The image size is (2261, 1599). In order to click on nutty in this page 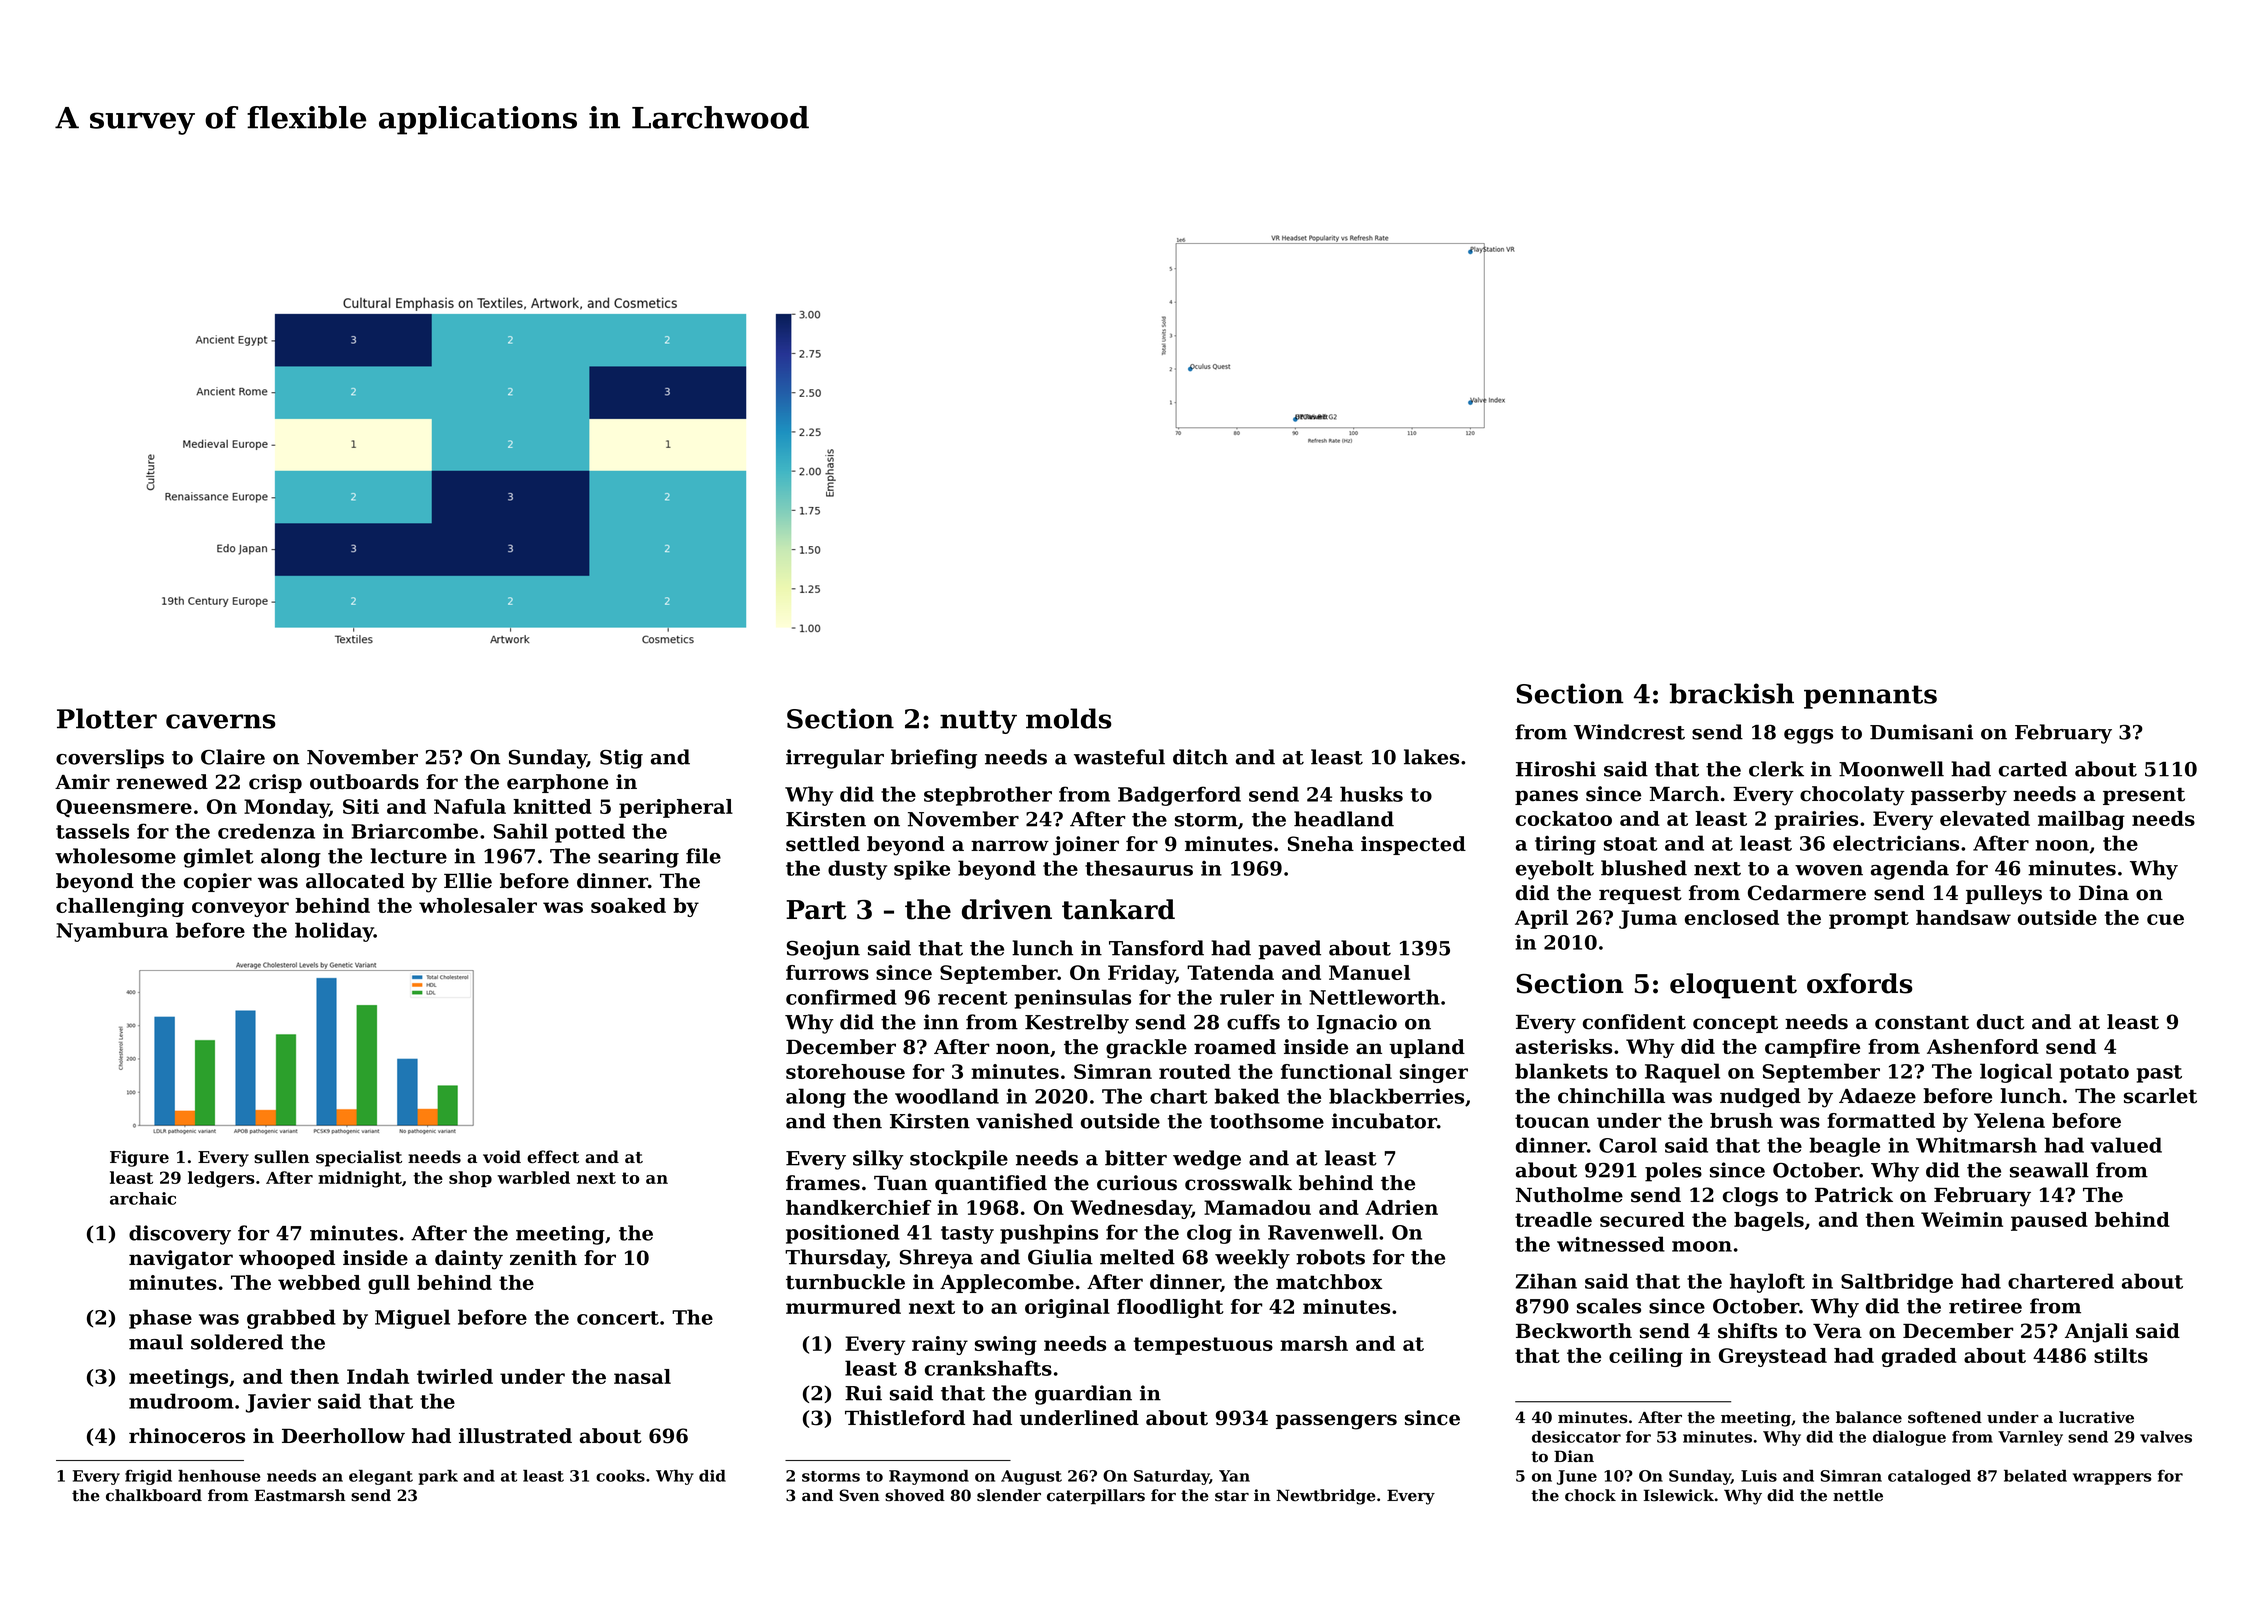, I will do `click(978, 722)`.
